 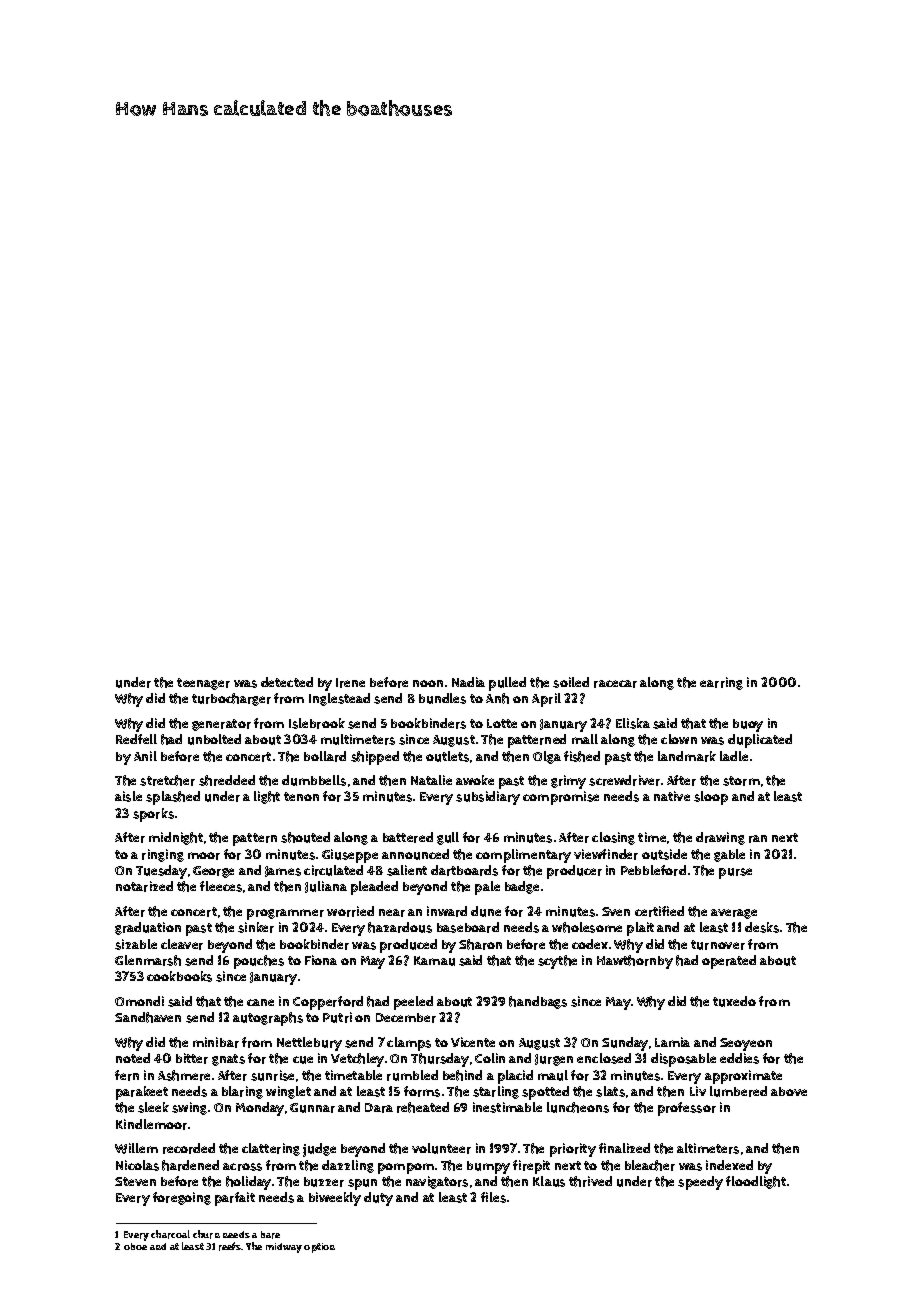 What do you see at coordinates (523, 856) in the screenshot?
I see `complimentary` at bounding box center [523, 856].
